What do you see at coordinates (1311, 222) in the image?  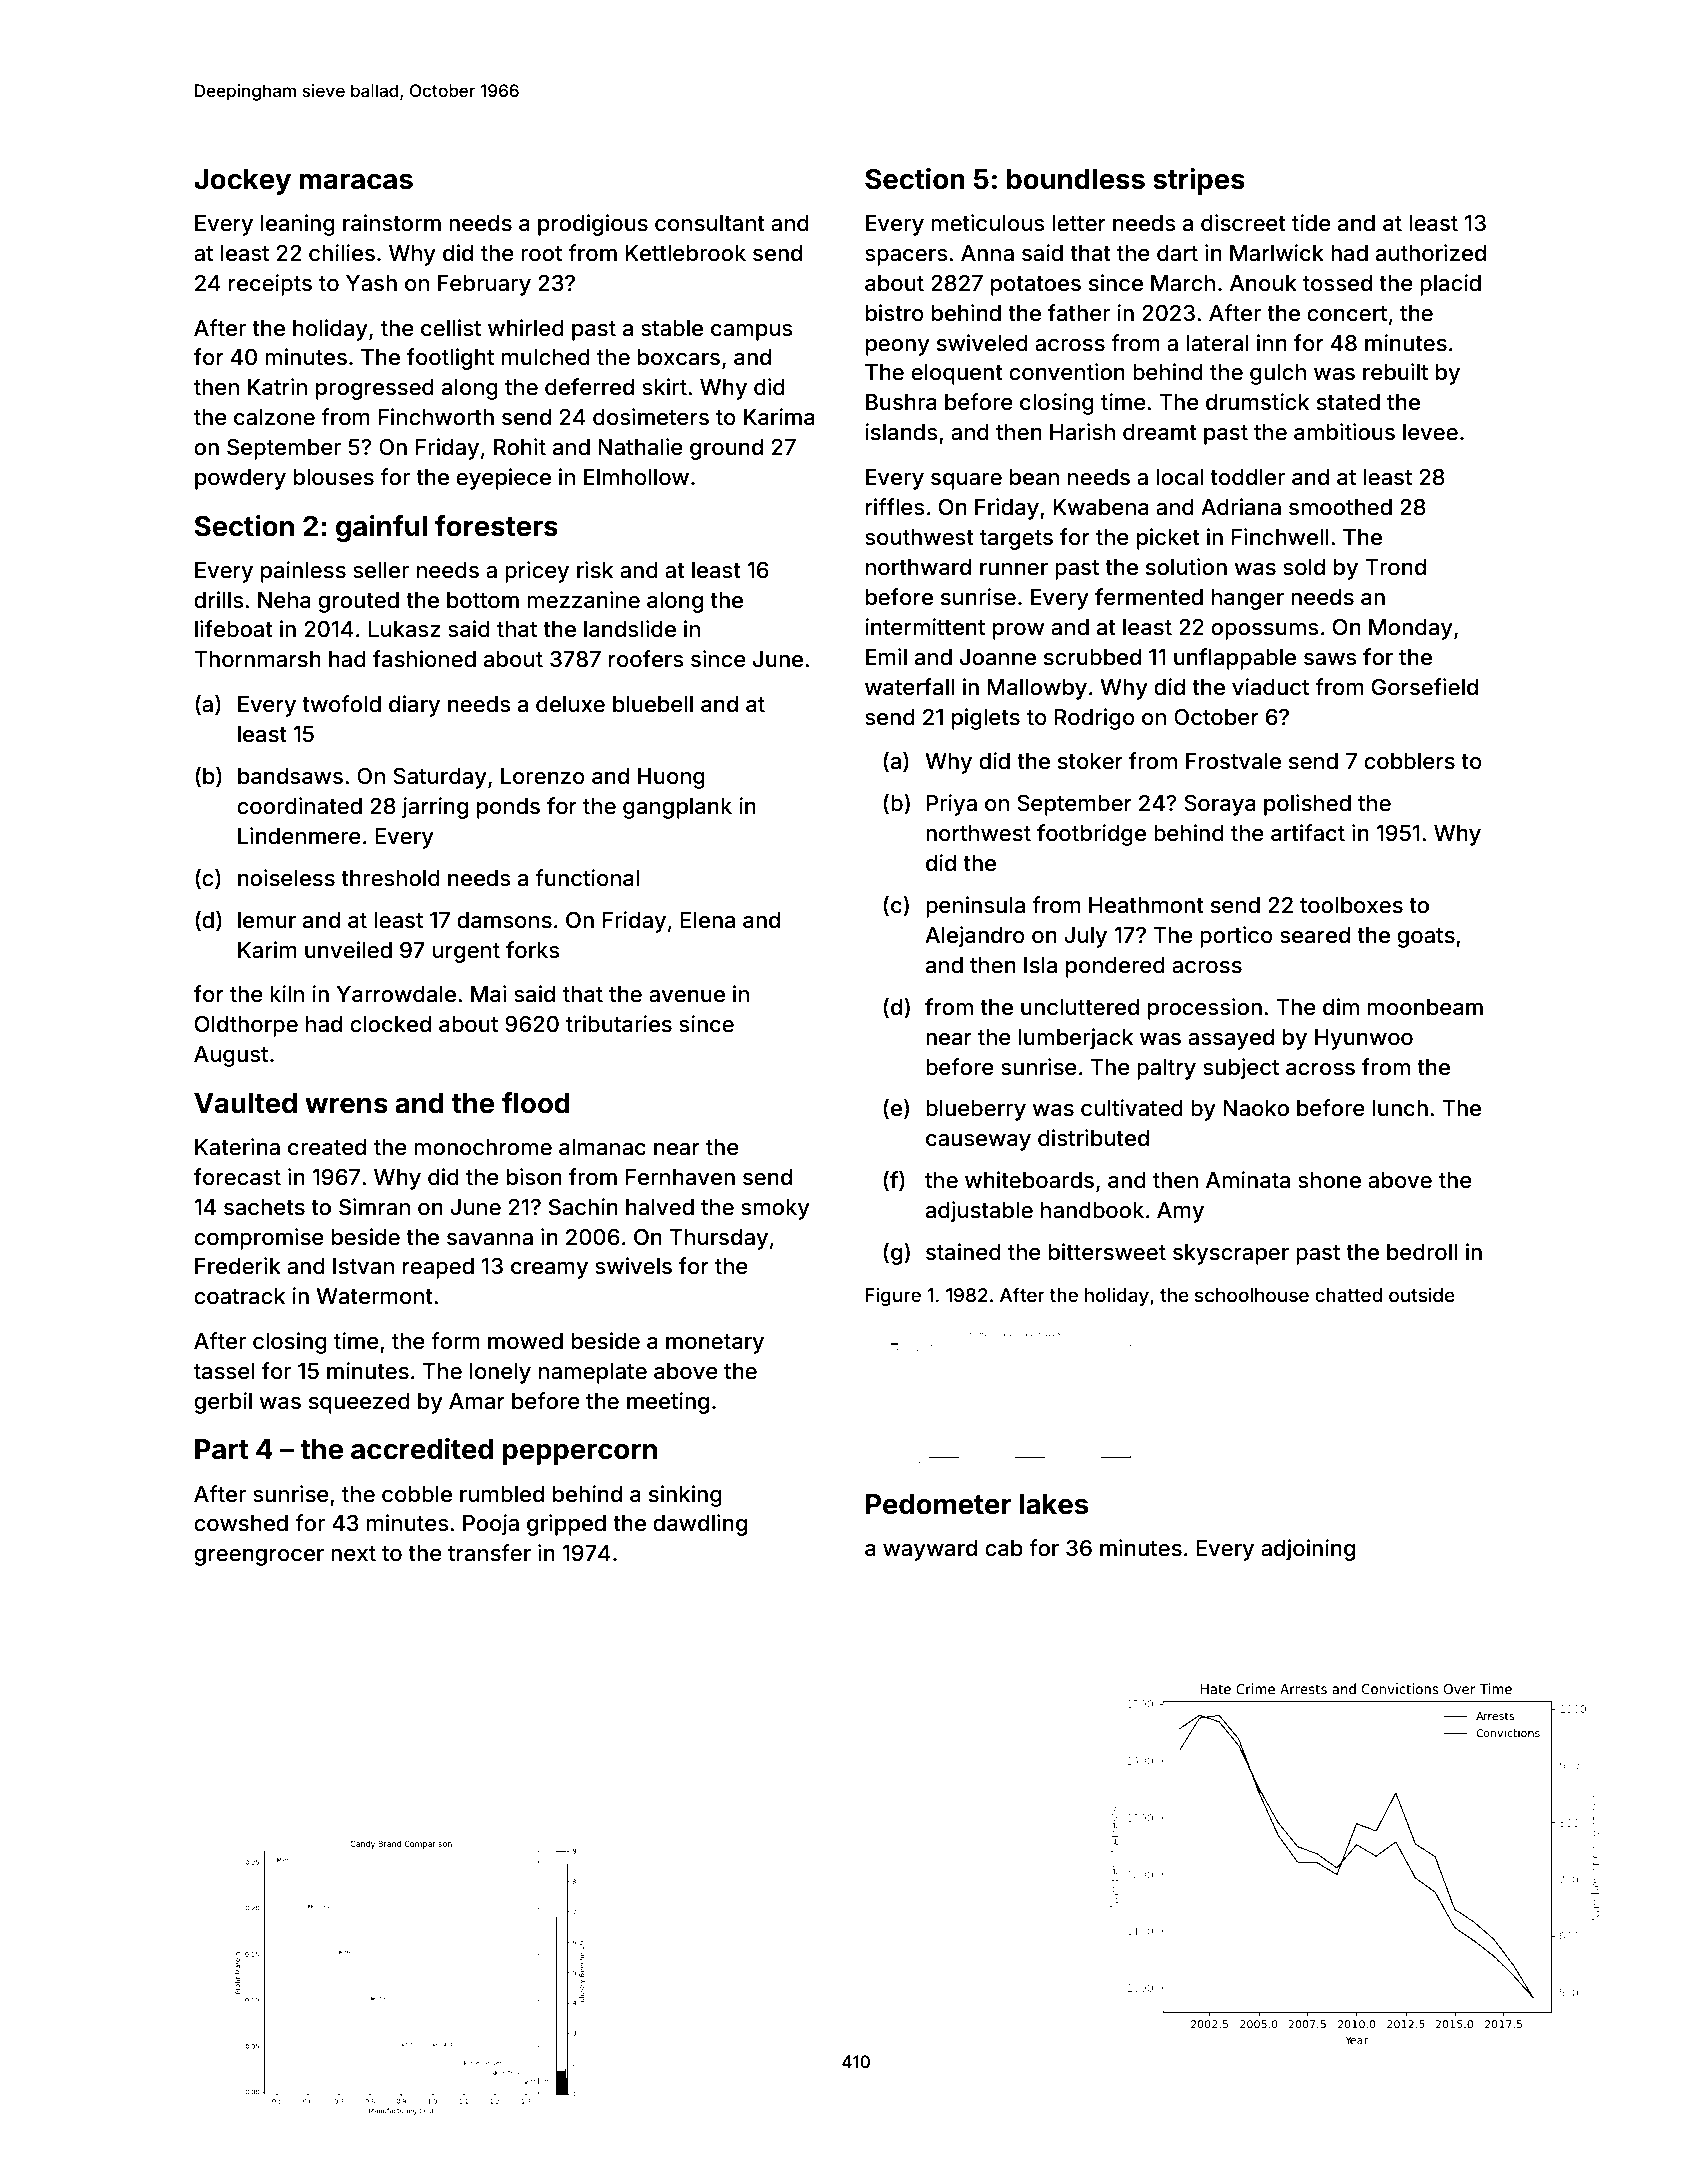 I see `tide` at bounding box center [1311, 222].
